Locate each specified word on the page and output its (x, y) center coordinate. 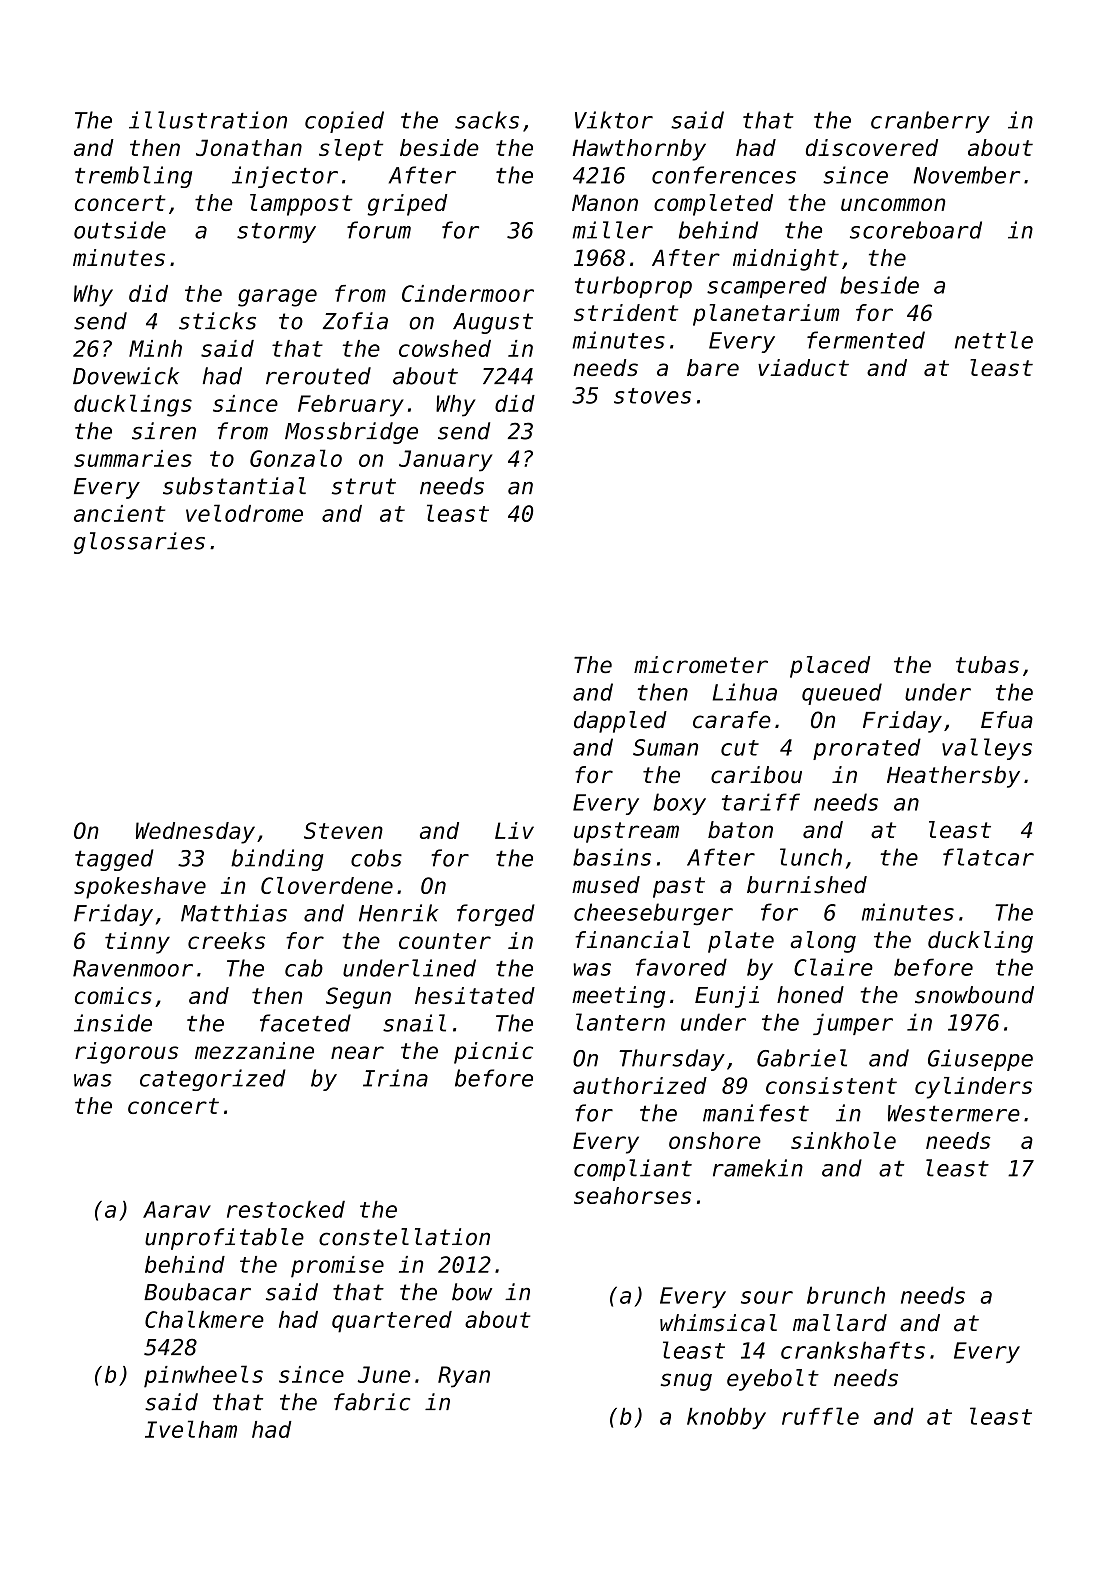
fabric (372, 1402)
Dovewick (126, 376)
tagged (114, 860)
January (446, 461)
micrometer (701, 664)
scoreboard (916, 230)
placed (830, 667)
